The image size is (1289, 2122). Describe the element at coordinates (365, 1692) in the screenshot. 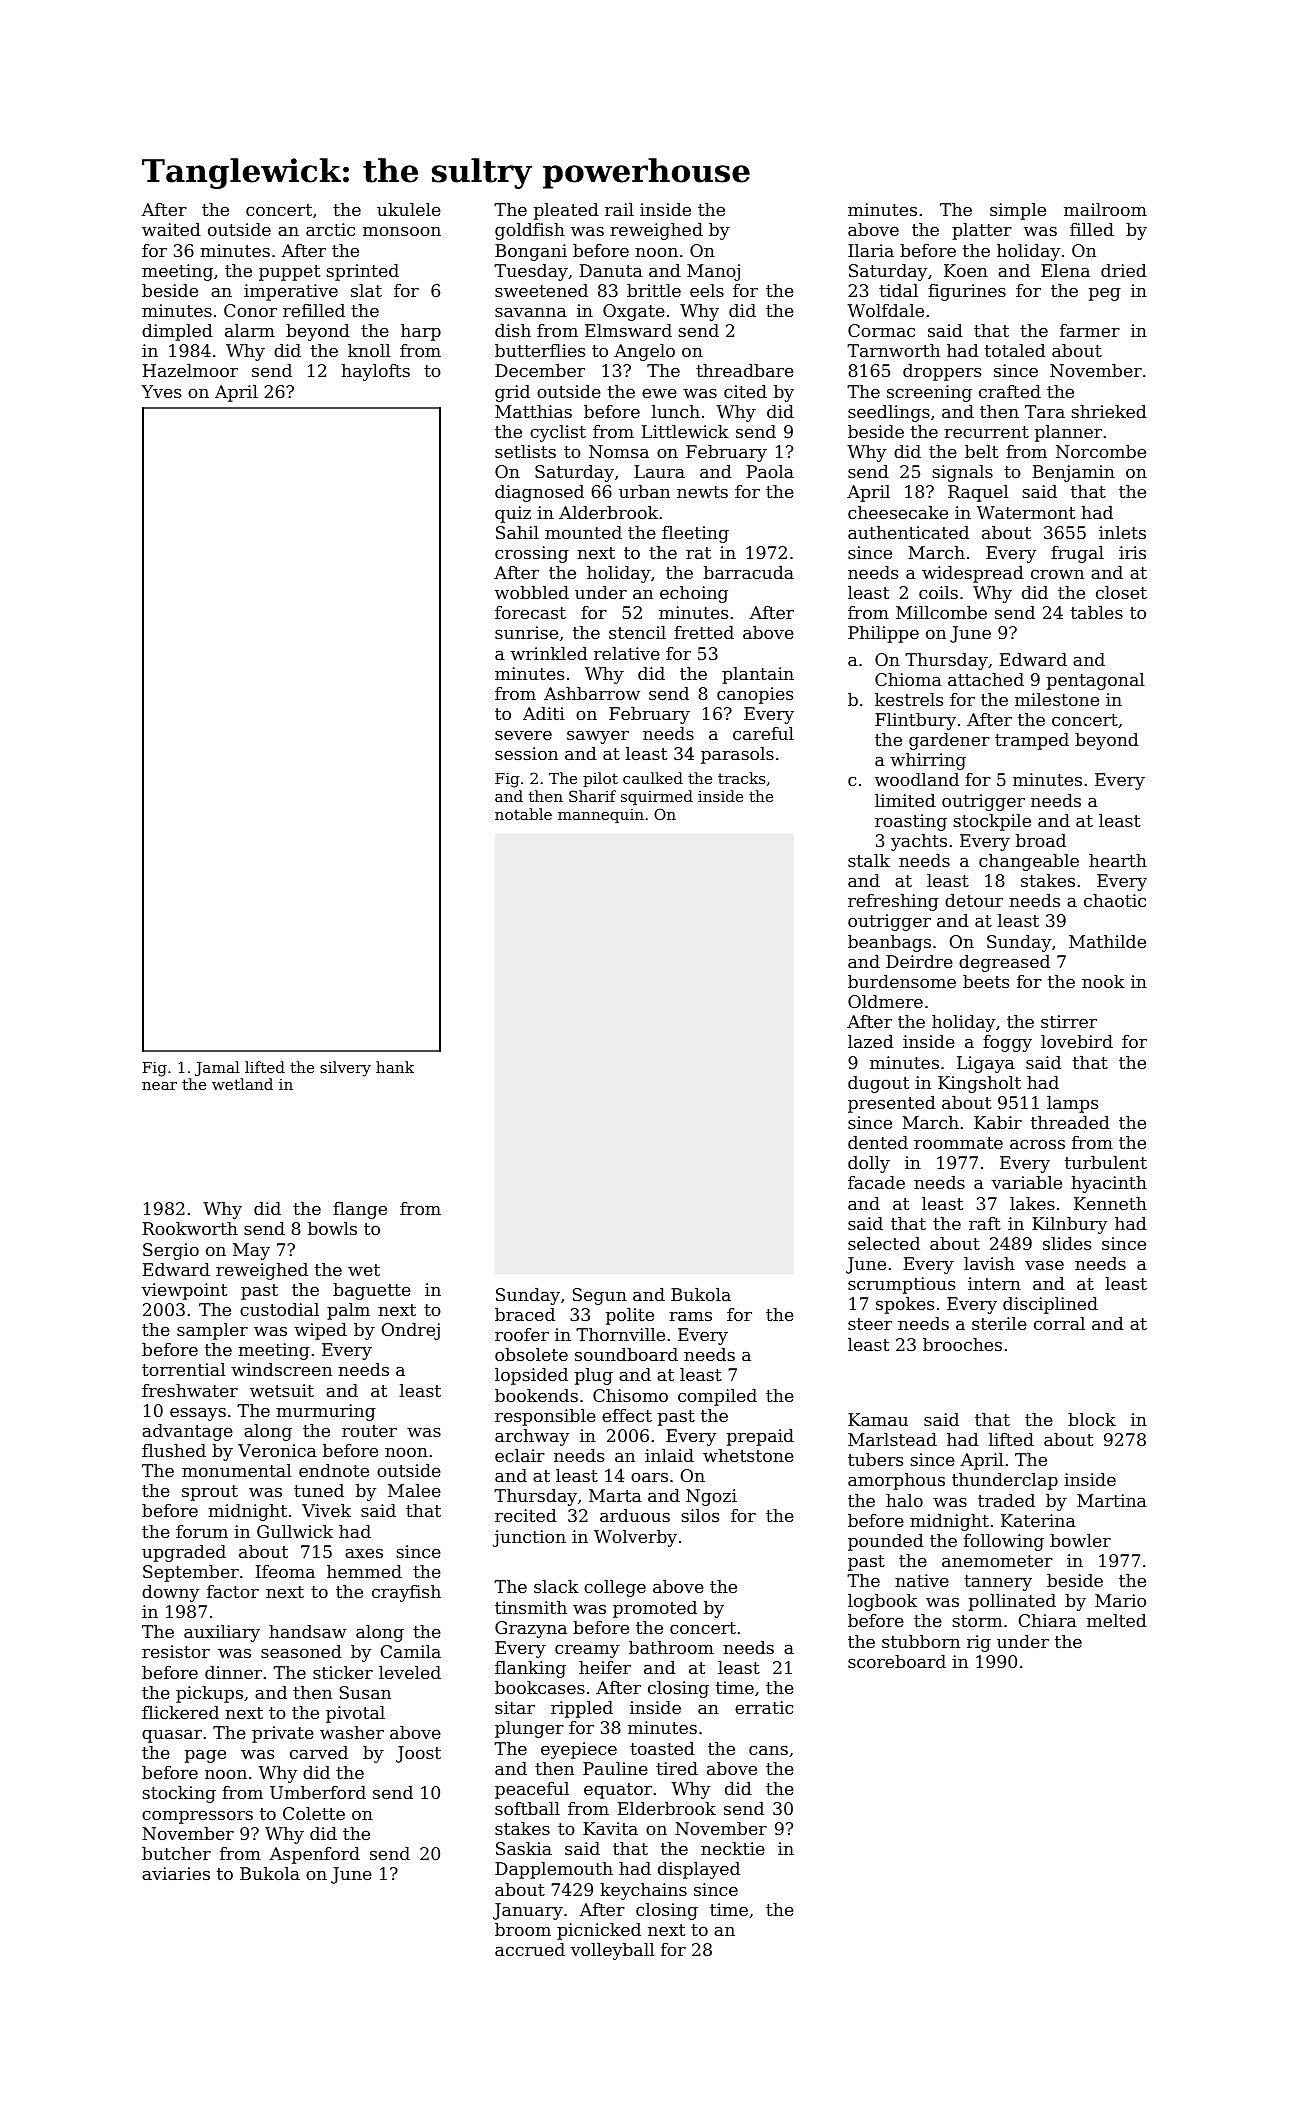

I see `Susan` at that location.
